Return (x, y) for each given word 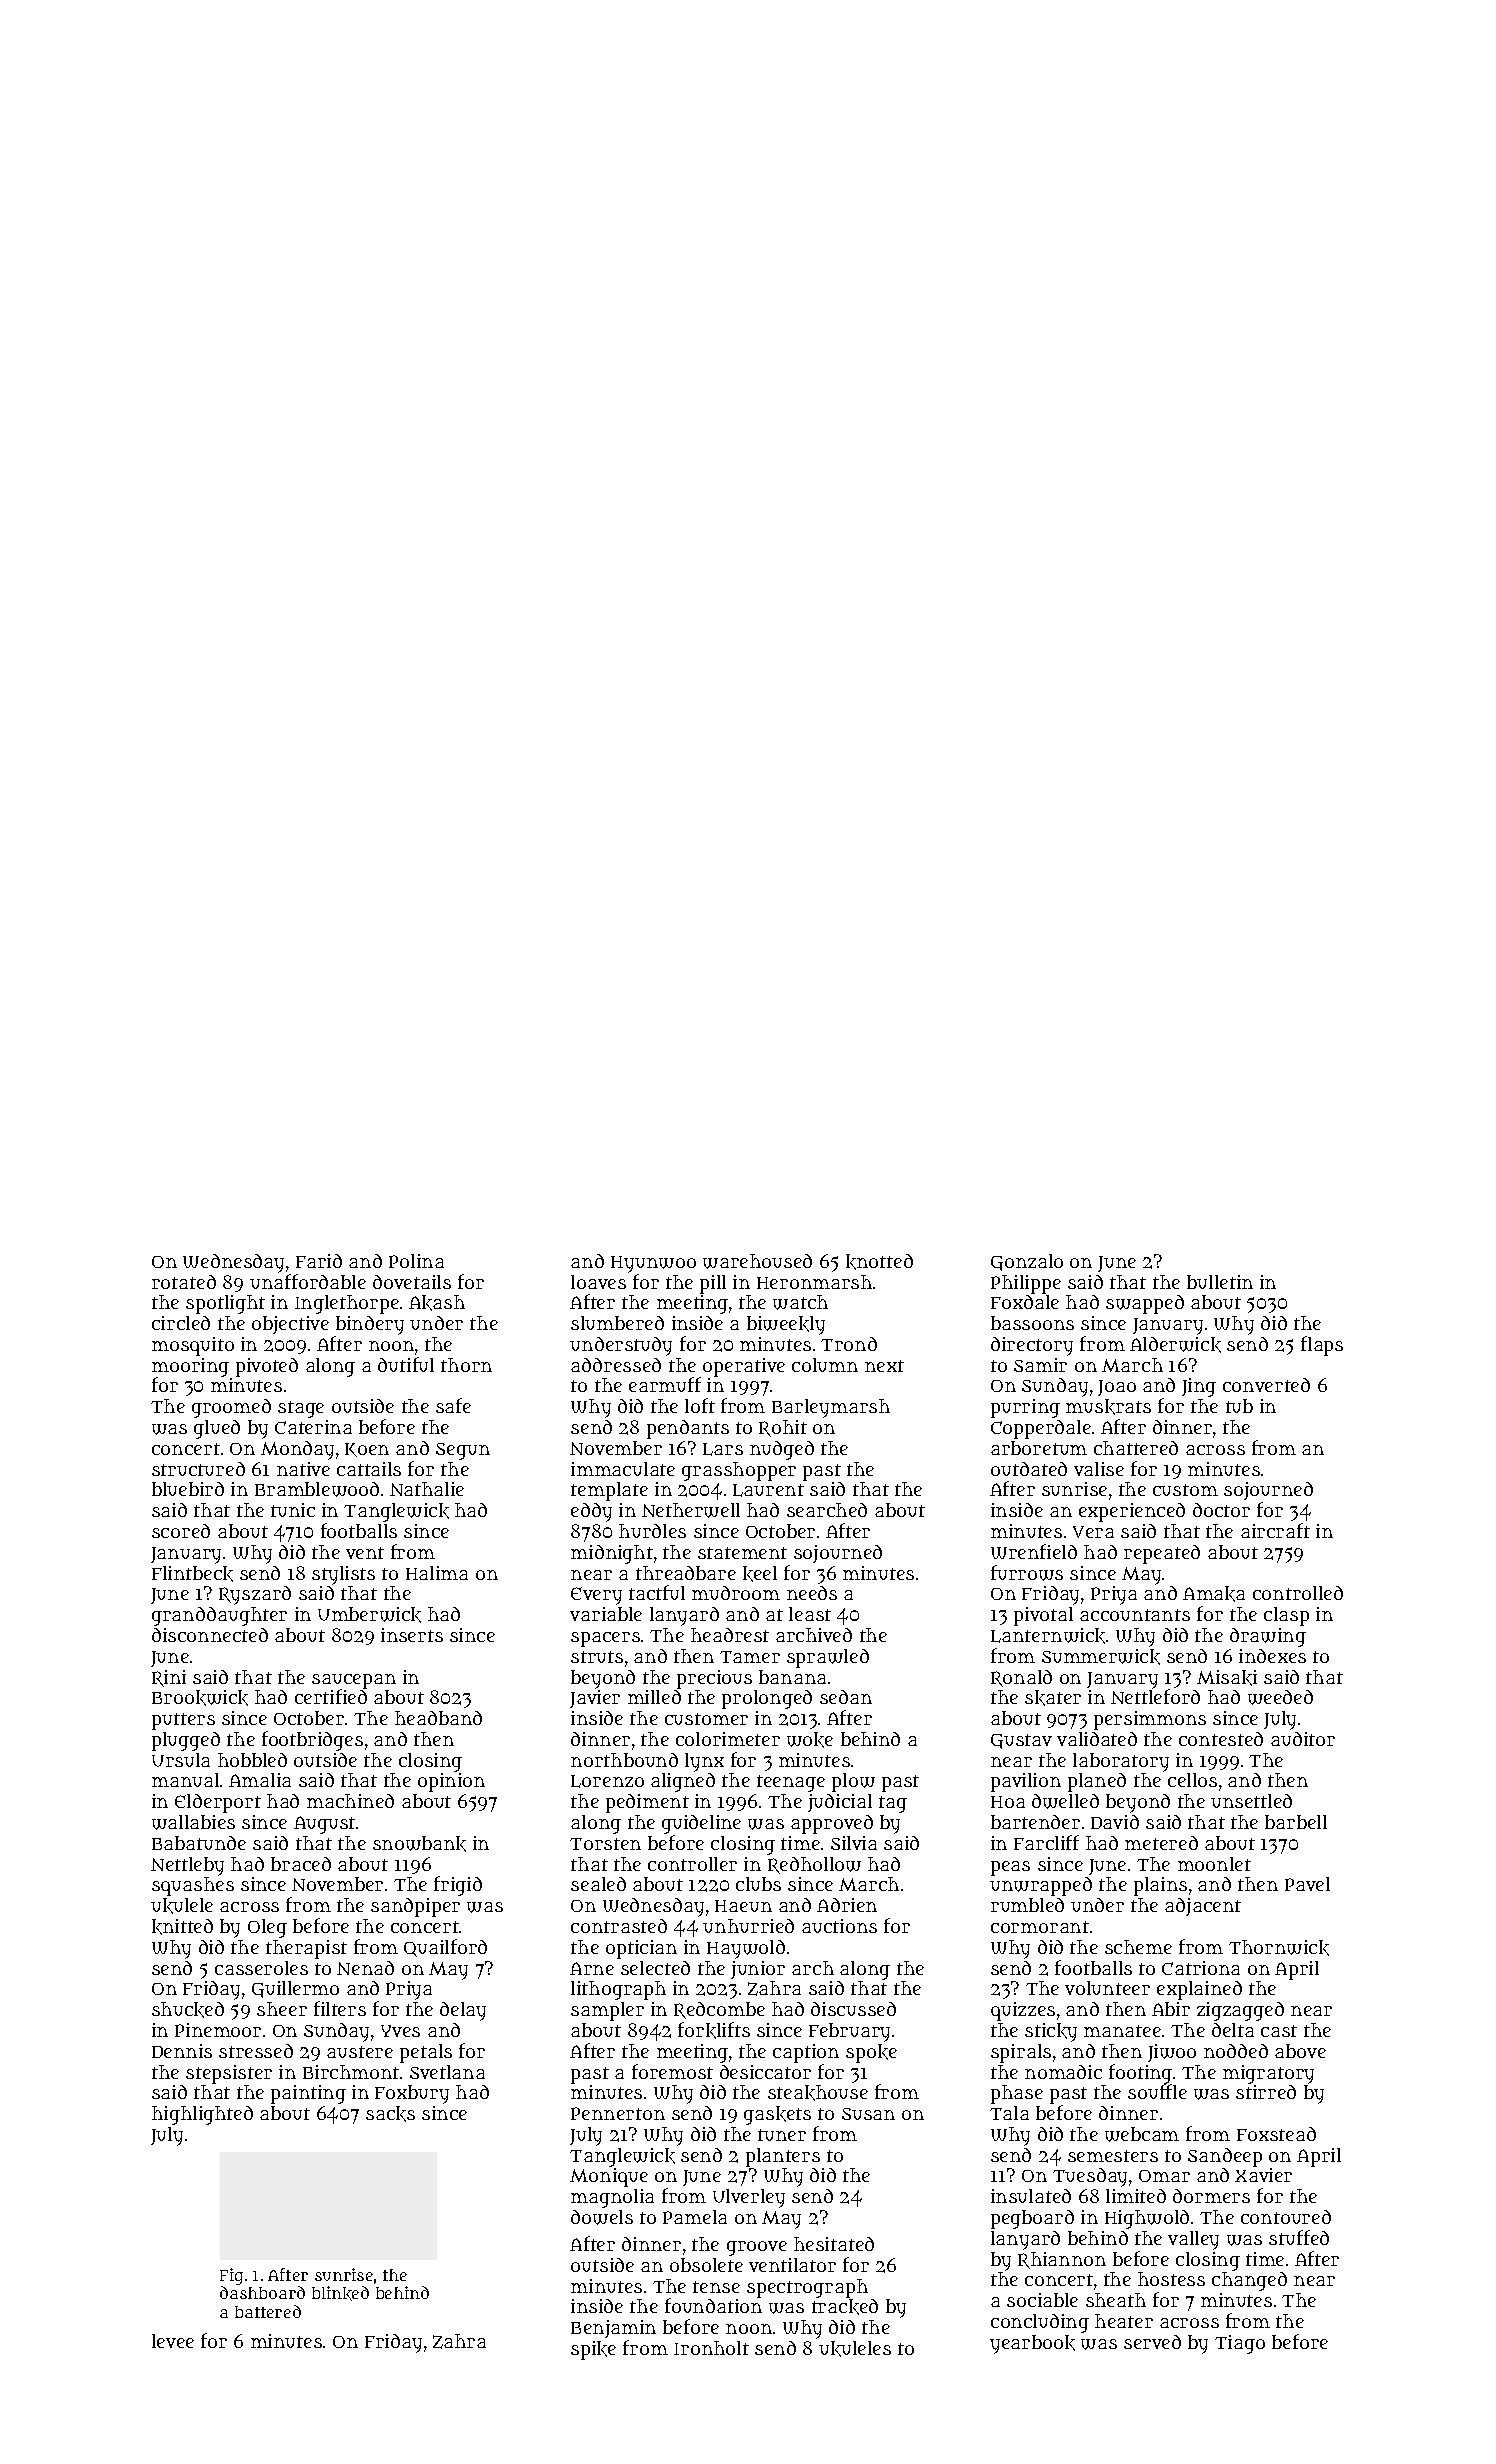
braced (301, 1864)
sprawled (828, 1658)
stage (301, 1409)
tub (1239, 1406)
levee (173, 2341)
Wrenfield (1034, 1551)
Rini (169, 1678)
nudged (782, 1450)
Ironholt (711, 2348)
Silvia (854, 1843)
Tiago (1240, 2344)
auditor (1303, 1739)
